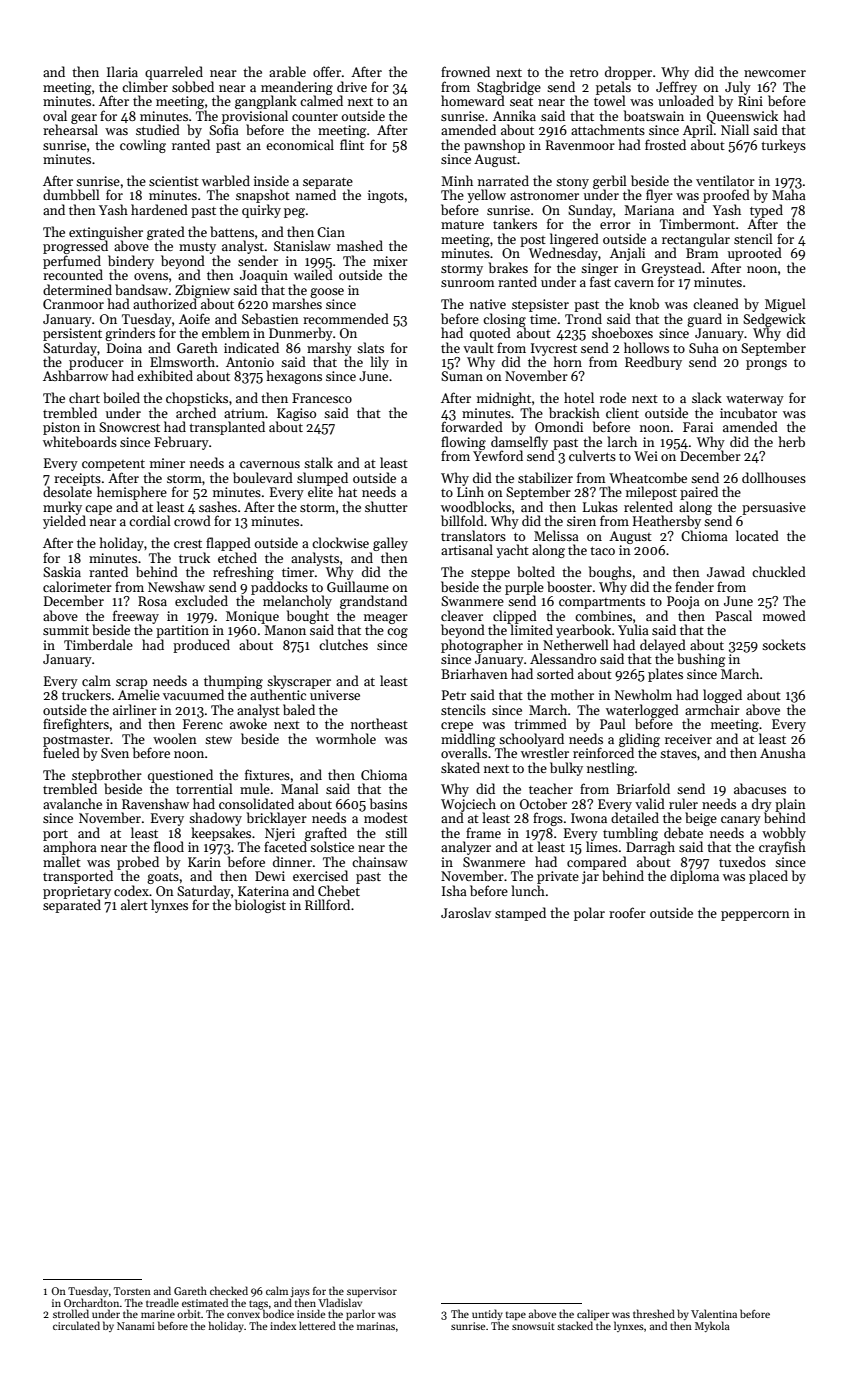 Image resolution: width=849 pixels, height=1400 pixels. Describe the element at coordinates (520, 914) in the screenshot. I see `stamped` at that location.
